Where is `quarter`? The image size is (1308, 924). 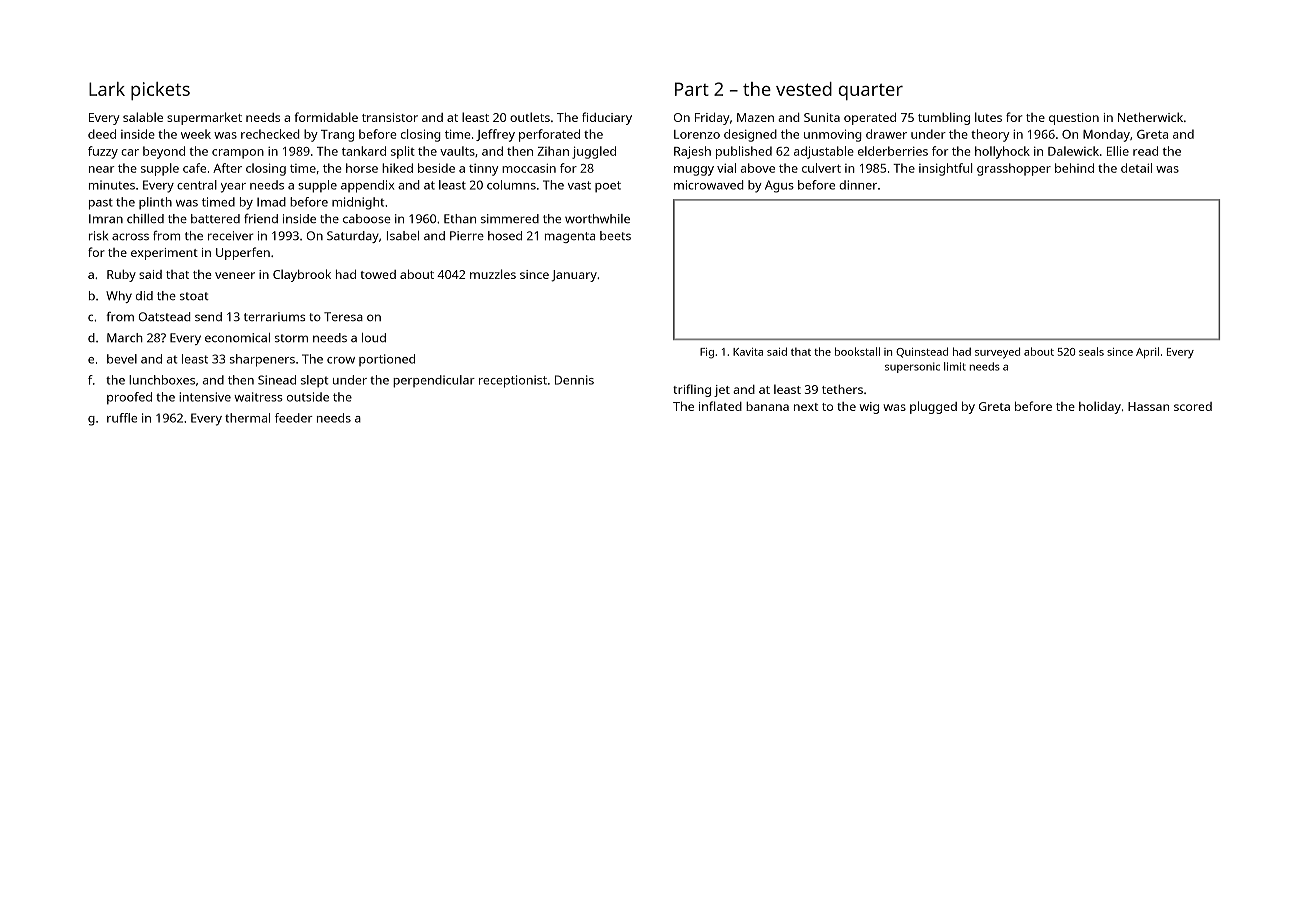
quarter is located at coordinates (870, 92).
